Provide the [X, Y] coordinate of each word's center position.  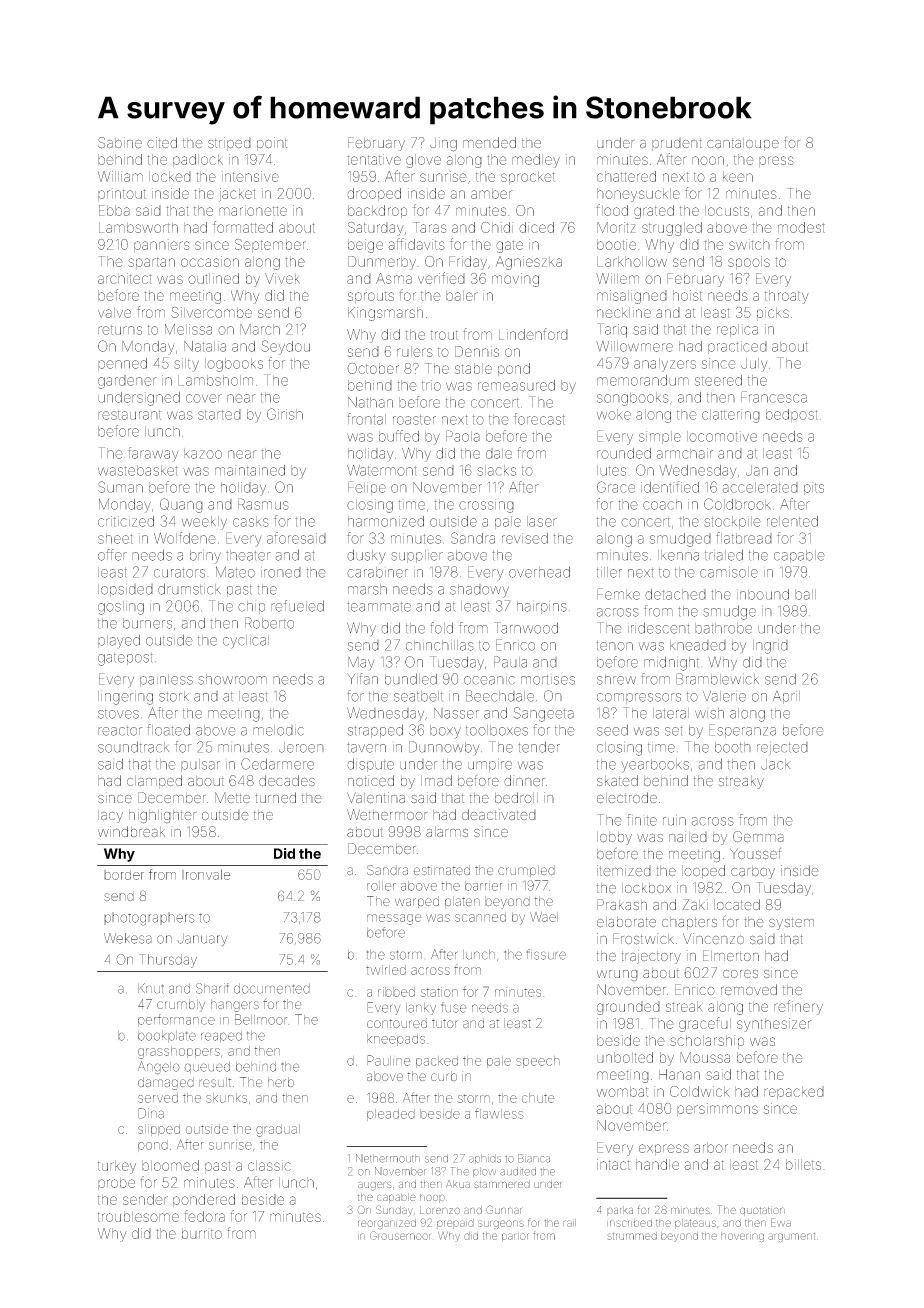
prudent [677, 144]
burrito [202, 1233]
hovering [742, 1237]
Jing [443, 144]
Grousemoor [400, 1235]
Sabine [120, 143]
